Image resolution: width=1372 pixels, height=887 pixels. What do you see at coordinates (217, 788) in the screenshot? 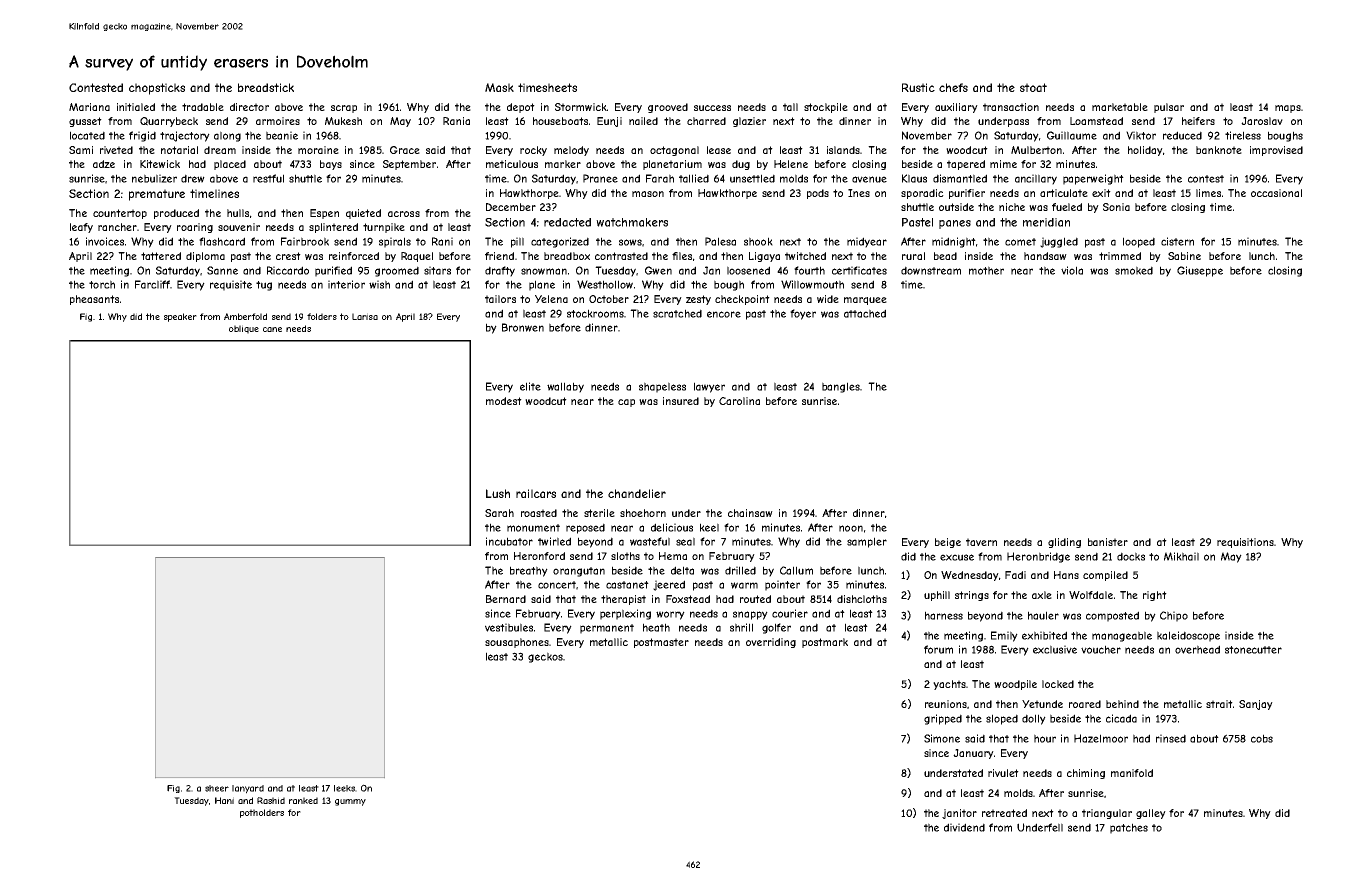
I see `sheer` at bounding box center [217, 788].
